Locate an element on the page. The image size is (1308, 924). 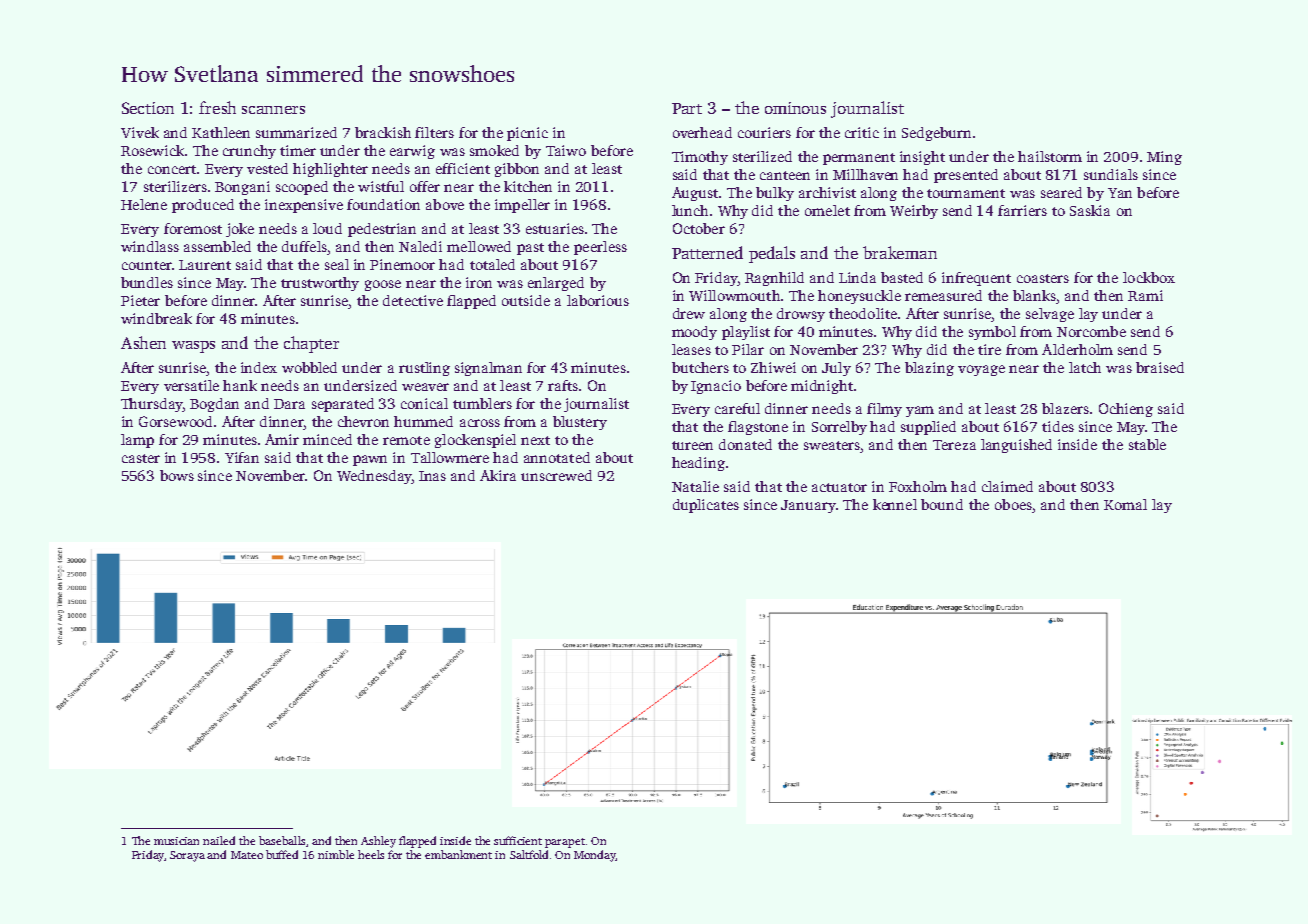
symbol is located at coordinates (992, 333).
